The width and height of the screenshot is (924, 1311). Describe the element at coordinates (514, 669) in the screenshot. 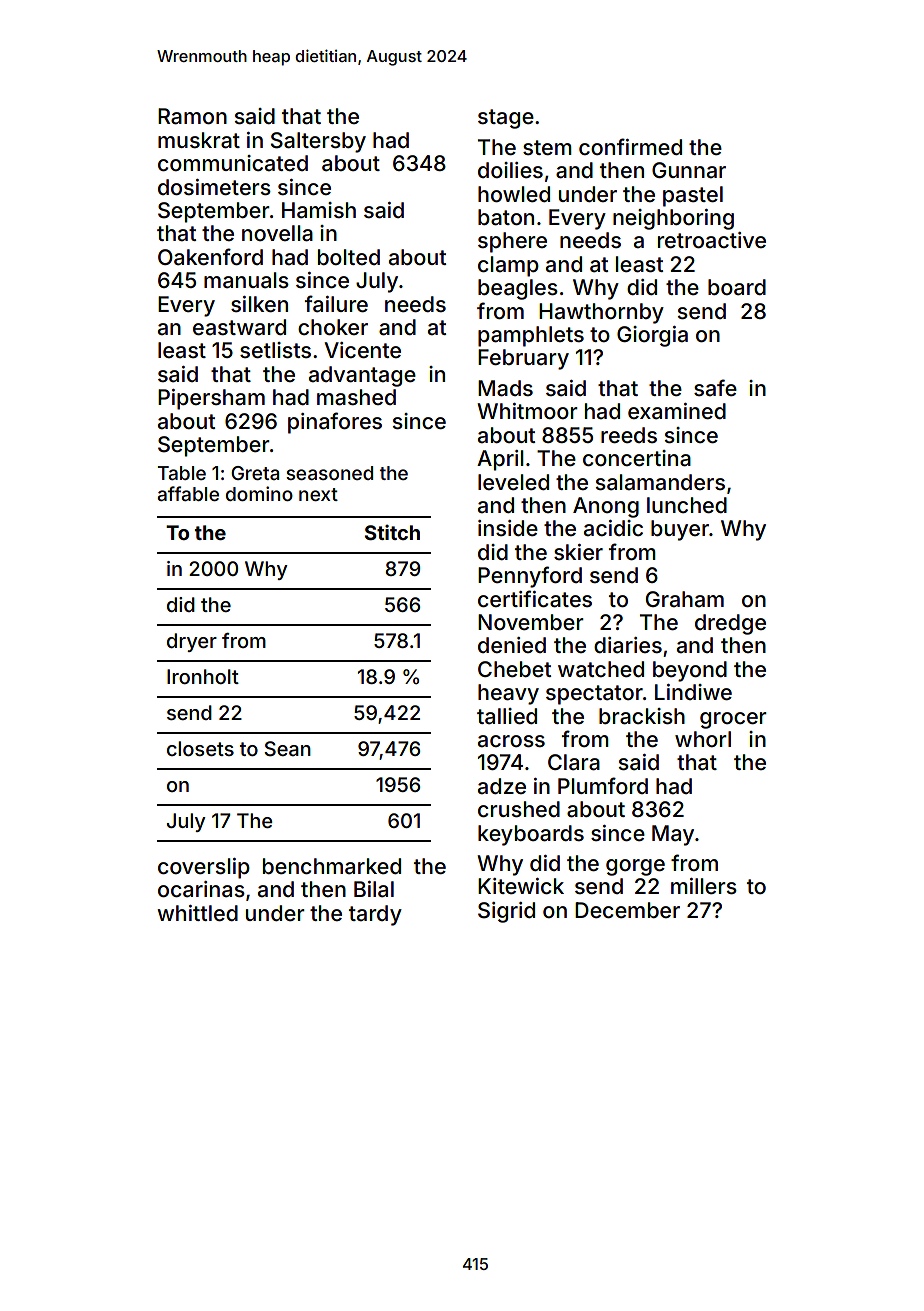

I see `Chebet` at that location.
